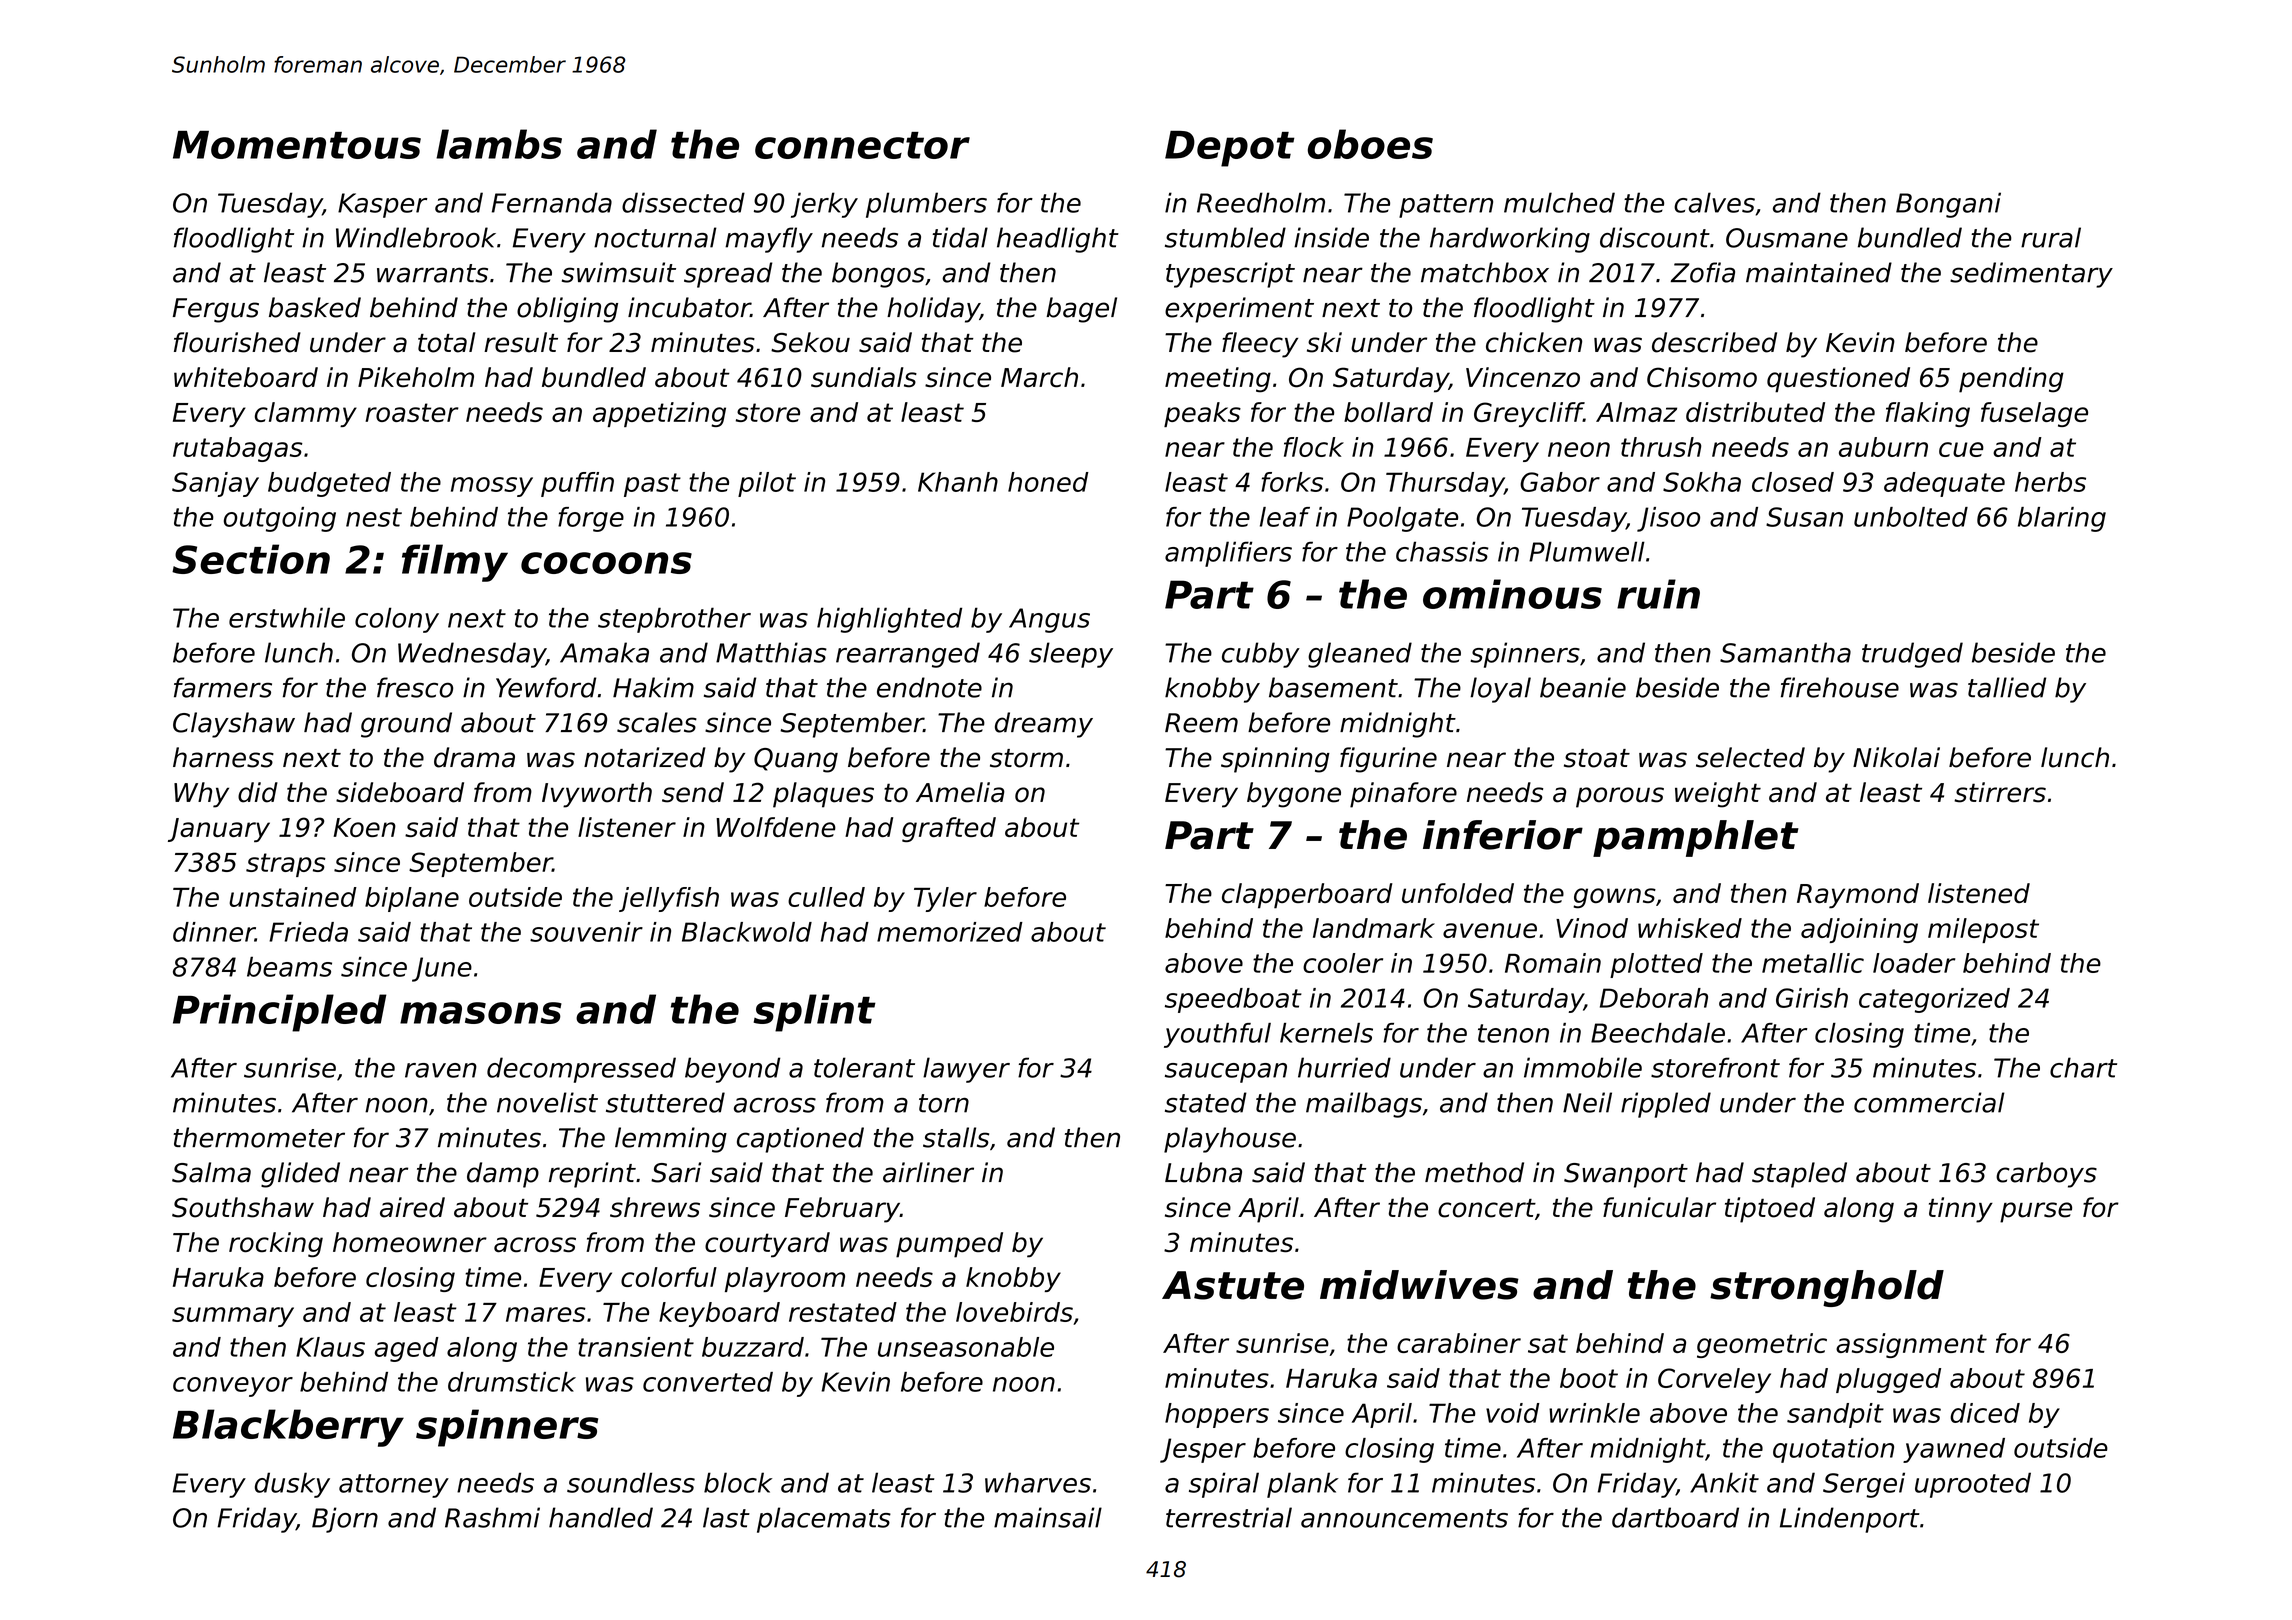 The width and height of the document is (2292, 1620). What do you see at coordinates (1819, 272) in the document?
I see `maintained` at bounding box center [1819, 272].
